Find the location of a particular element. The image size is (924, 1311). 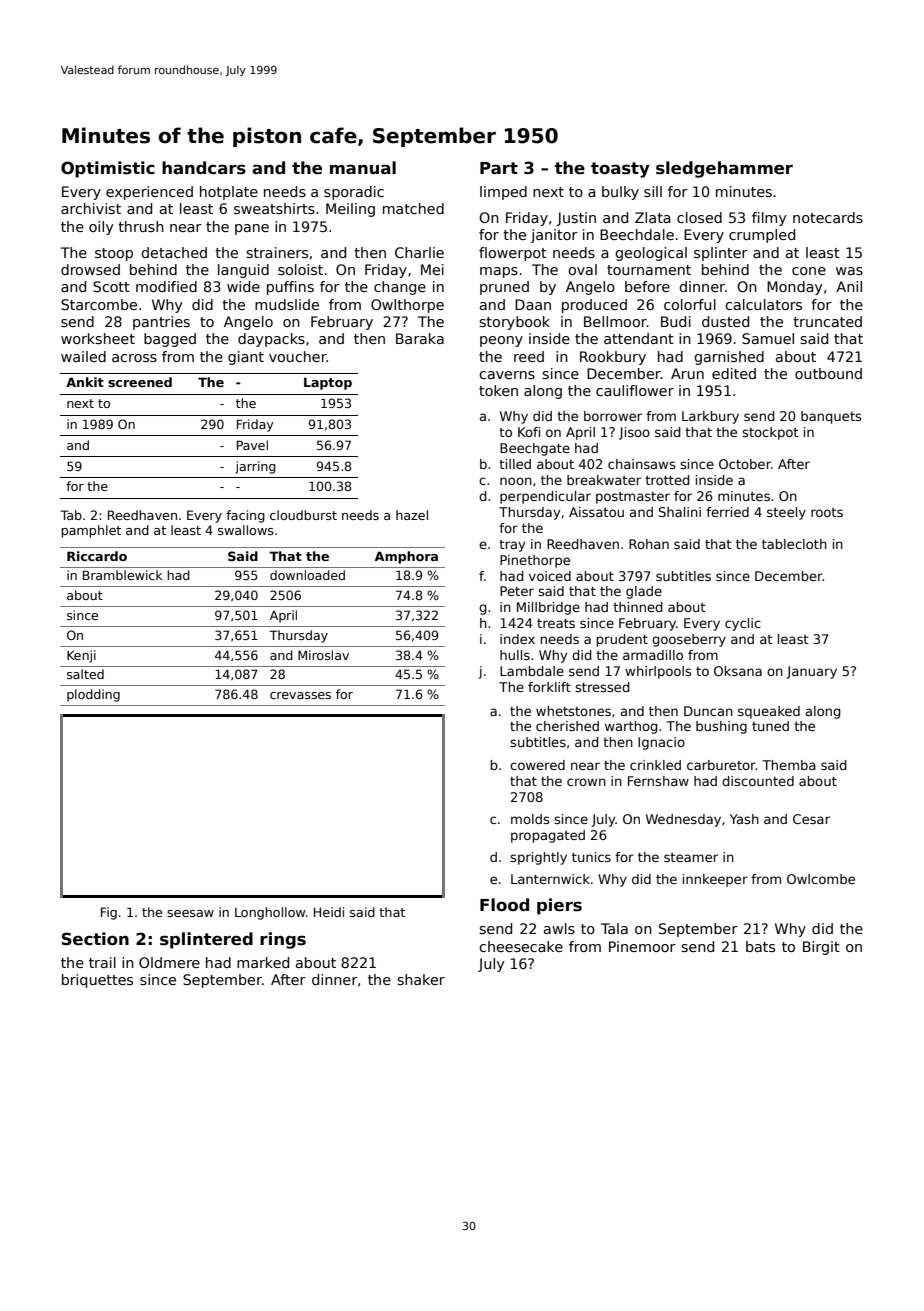

armadillo is located at coordinates (653, 655).
